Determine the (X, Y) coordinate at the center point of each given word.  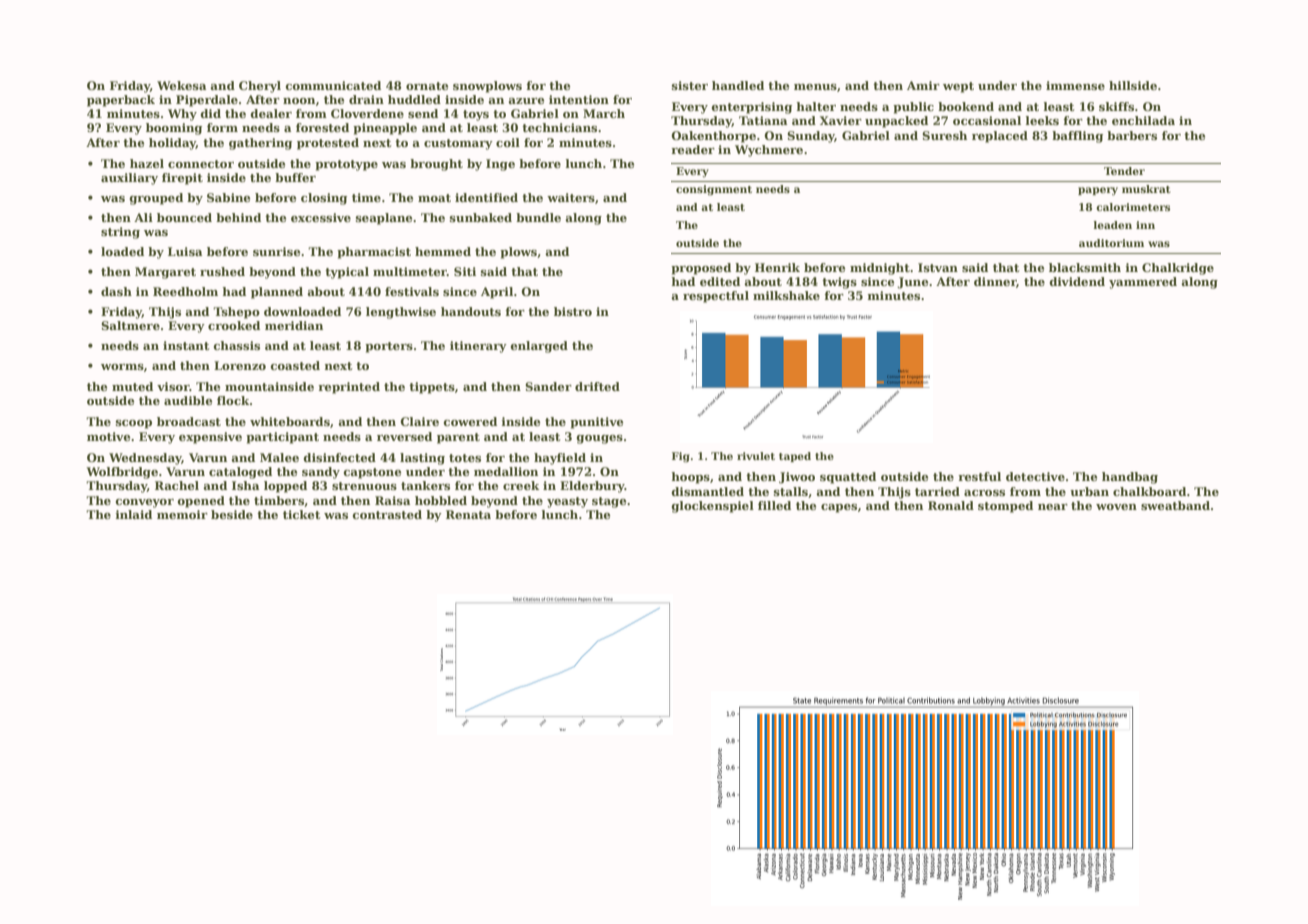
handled (738, 85)
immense (1075, 85)
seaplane (384, 219)
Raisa (393, 500)
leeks (1042, 120)
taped (795, 457)
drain (366, 99)
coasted (295, 365)
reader (693, 149)
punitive (596, 423)
